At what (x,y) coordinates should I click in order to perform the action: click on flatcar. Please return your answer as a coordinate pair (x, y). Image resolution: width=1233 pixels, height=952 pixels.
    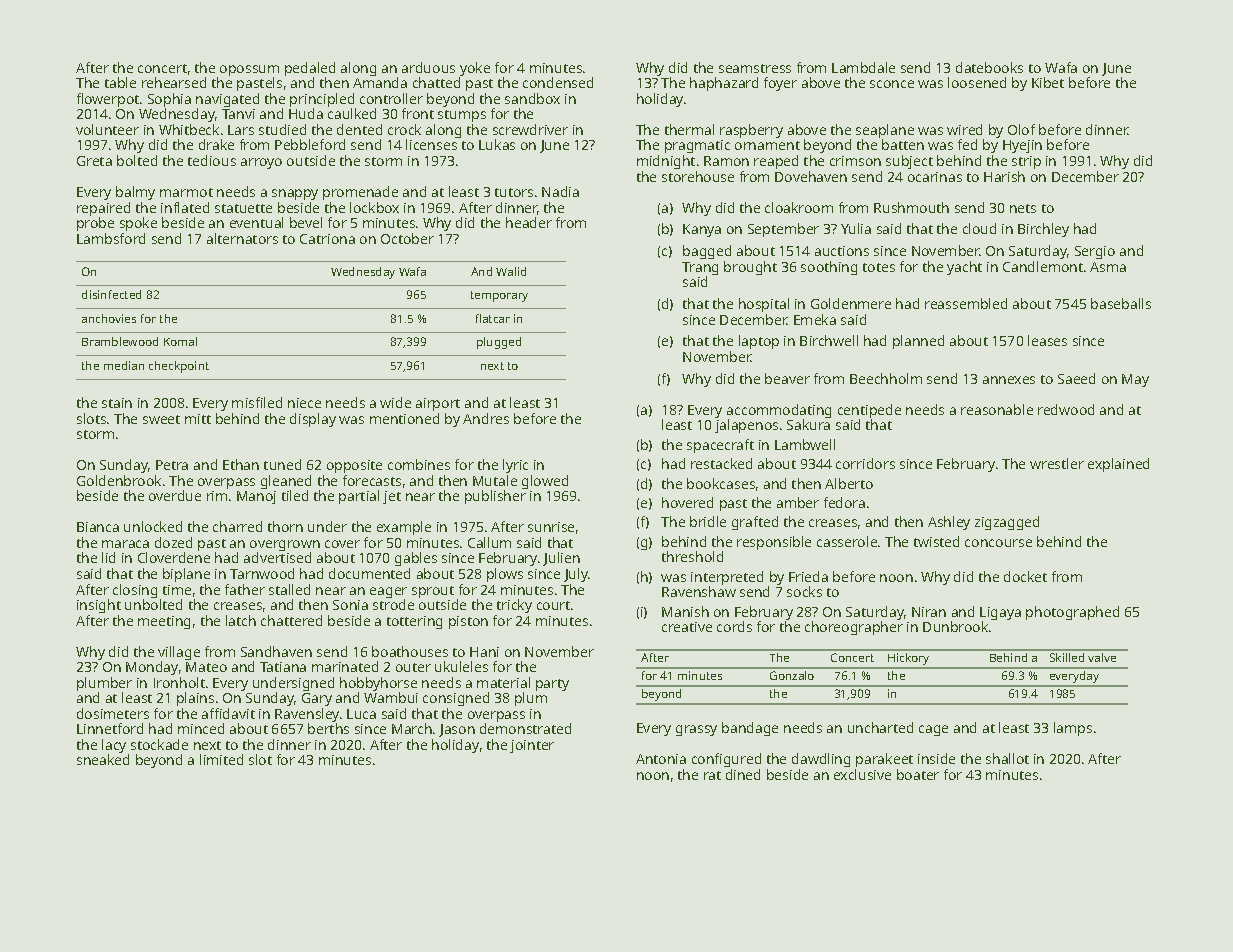
    Looking at the image, I should click on (493, 318).
